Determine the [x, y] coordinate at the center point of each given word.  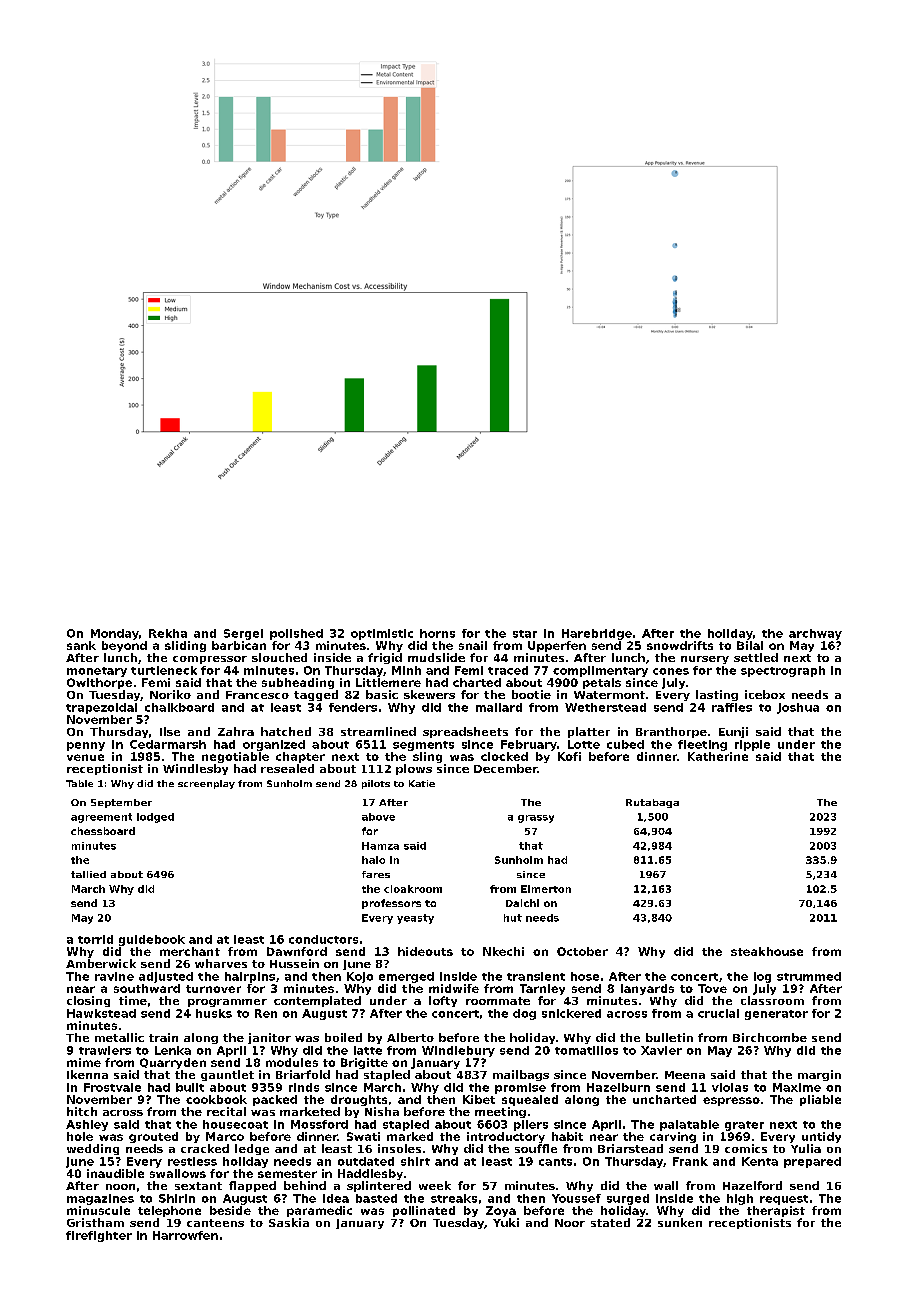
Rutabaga [652, 803]
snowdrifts [680, 645]
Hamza [380, 846]
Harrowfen [185, 1235]
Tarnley [542, 989]
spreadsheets [465, 732]
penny [86, 746]
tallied [88, 874]
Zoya [501, 1211]
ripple [752, 745]
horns [437, 633]
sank [81, 645]
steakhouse [767, 951]
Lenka [173, 1050]
